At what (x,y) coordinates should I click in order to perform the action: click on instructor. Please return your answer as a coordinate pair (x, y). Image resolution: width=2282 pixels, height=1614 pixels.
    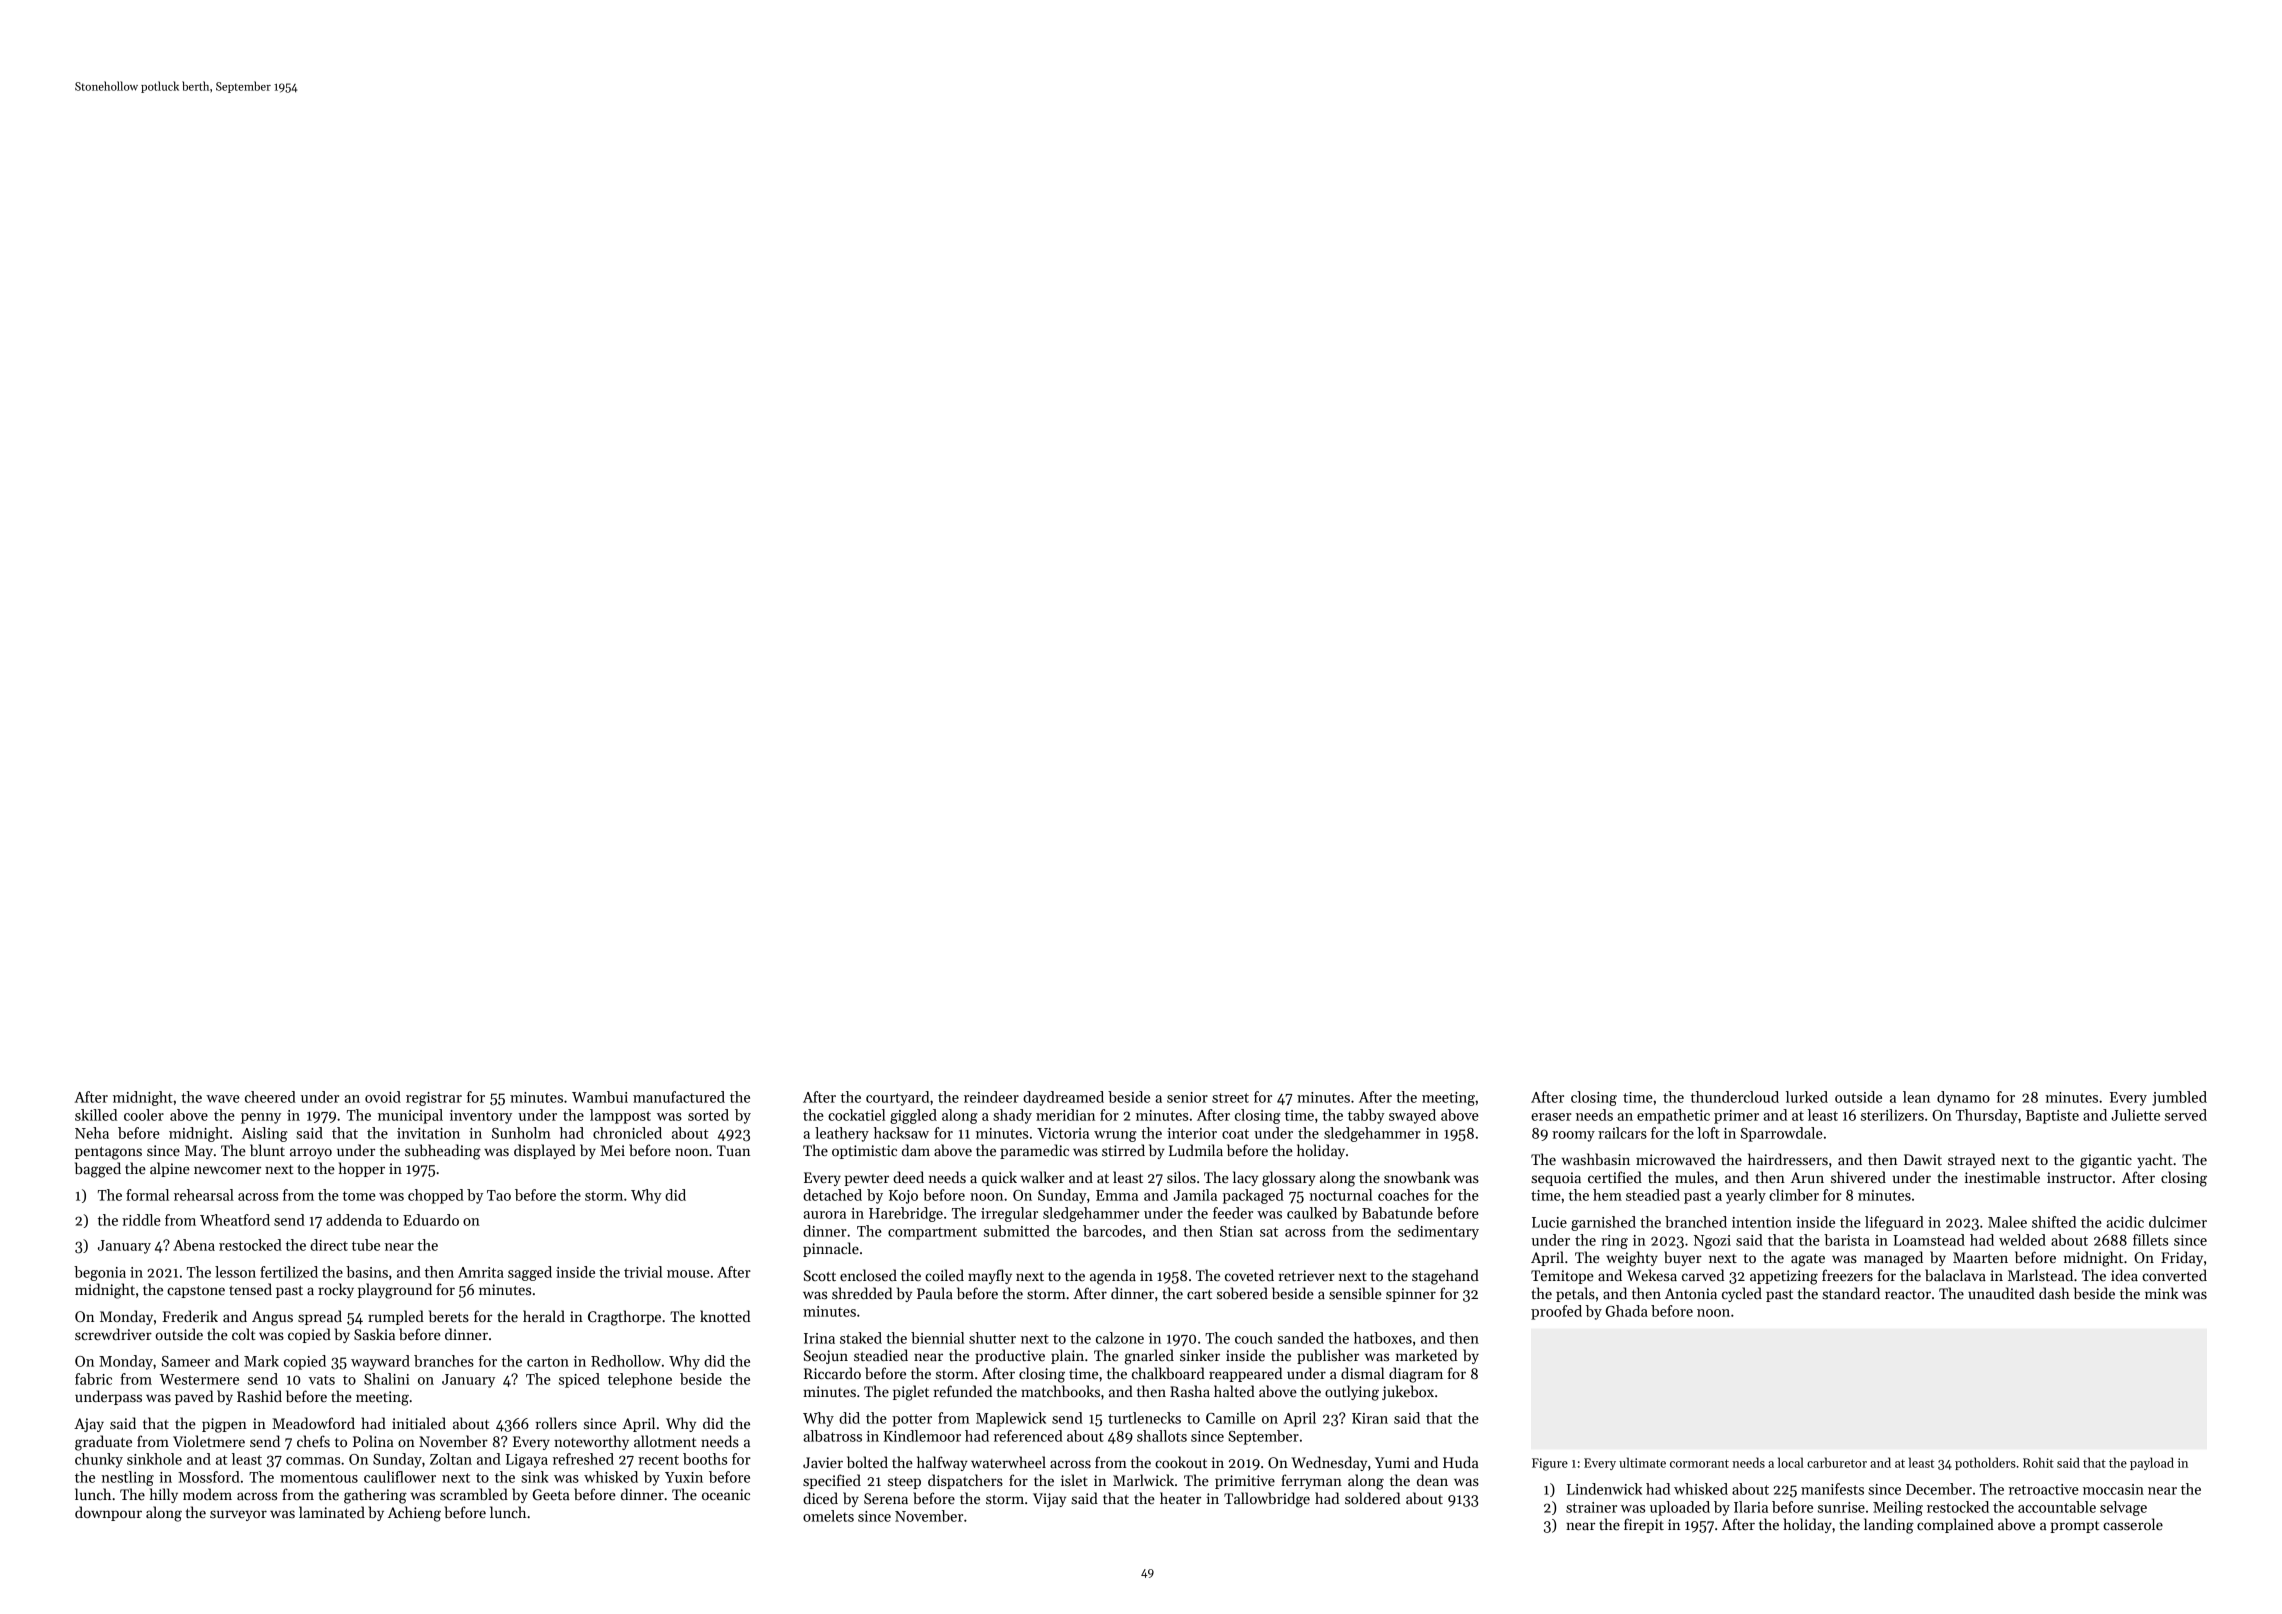
    Looking at the image, I should click on (2079, 1177).
